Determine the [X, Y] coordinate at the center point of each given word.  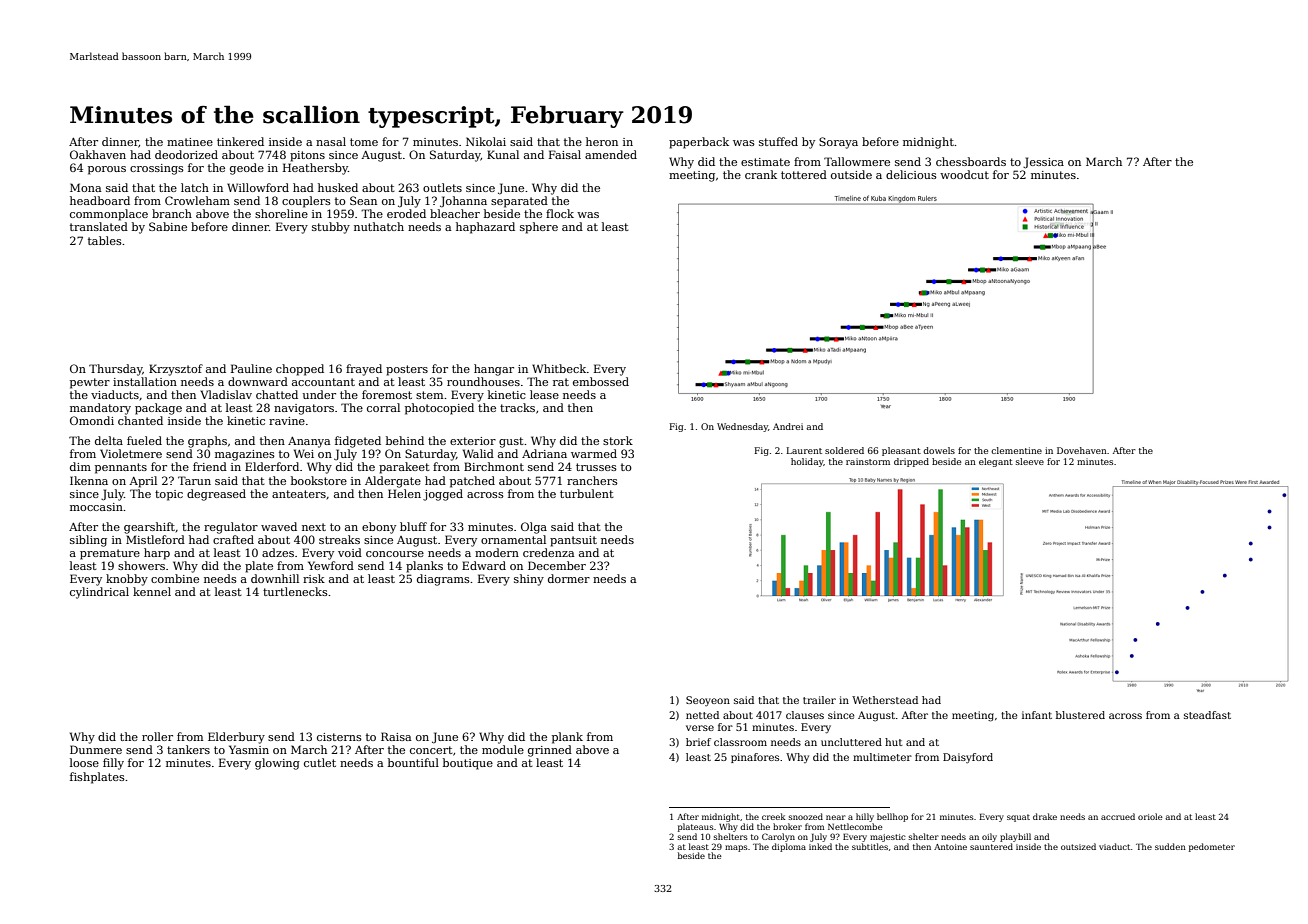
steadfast [1207, 715]
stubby [331, 228]
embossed [601, 381]
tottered [804, 174]
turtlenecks [295, 591]
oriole [1150, 816]
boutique [468, 764]
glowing [277, 764]
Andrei [788, 426]
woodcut [964, 174]
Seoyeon [708, 701]
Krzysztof [176, 370]
